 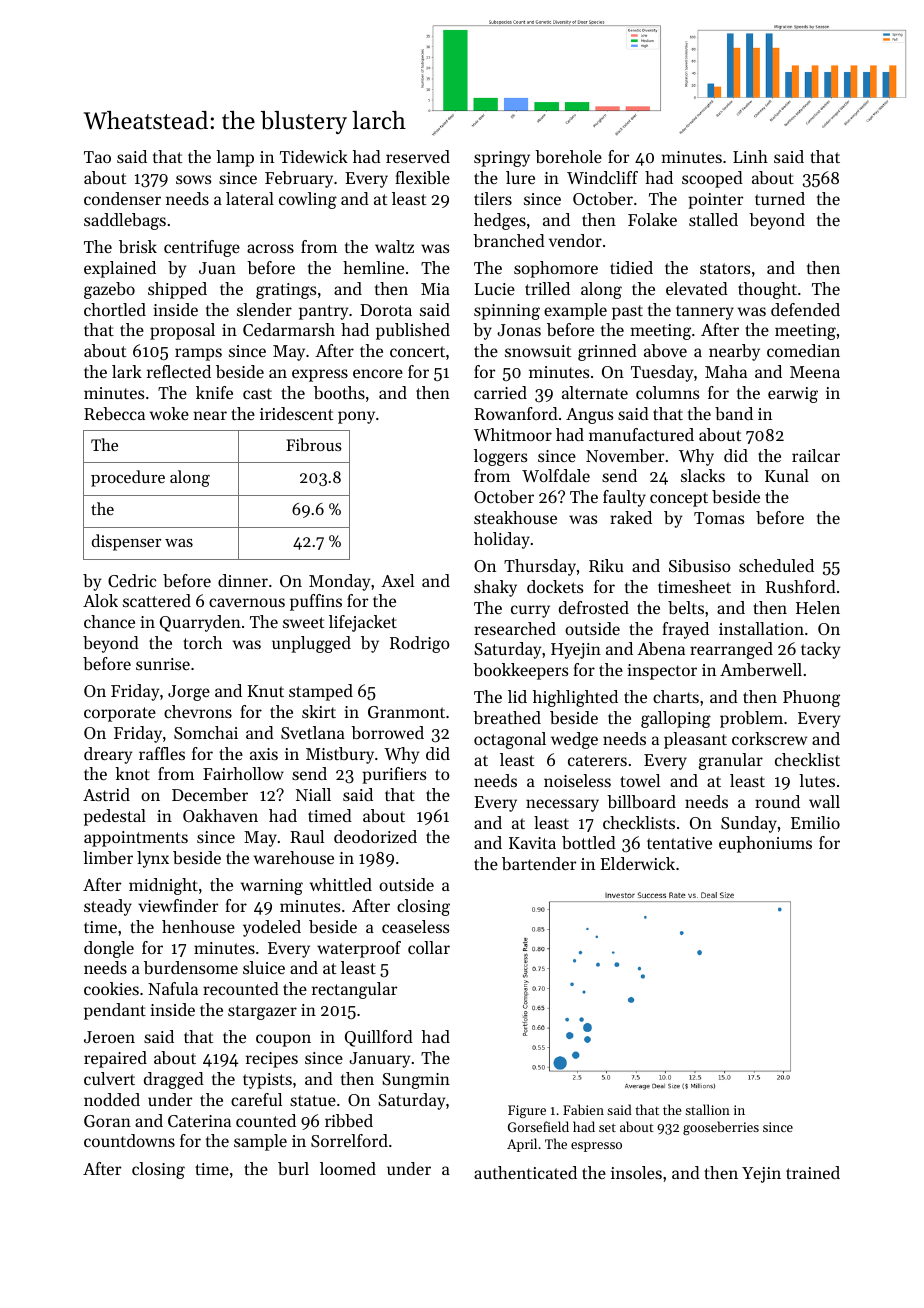 What do you see at coordinates (243, 580) in the screenshot?
I see `dinner` at bounding box center [243, 580].
